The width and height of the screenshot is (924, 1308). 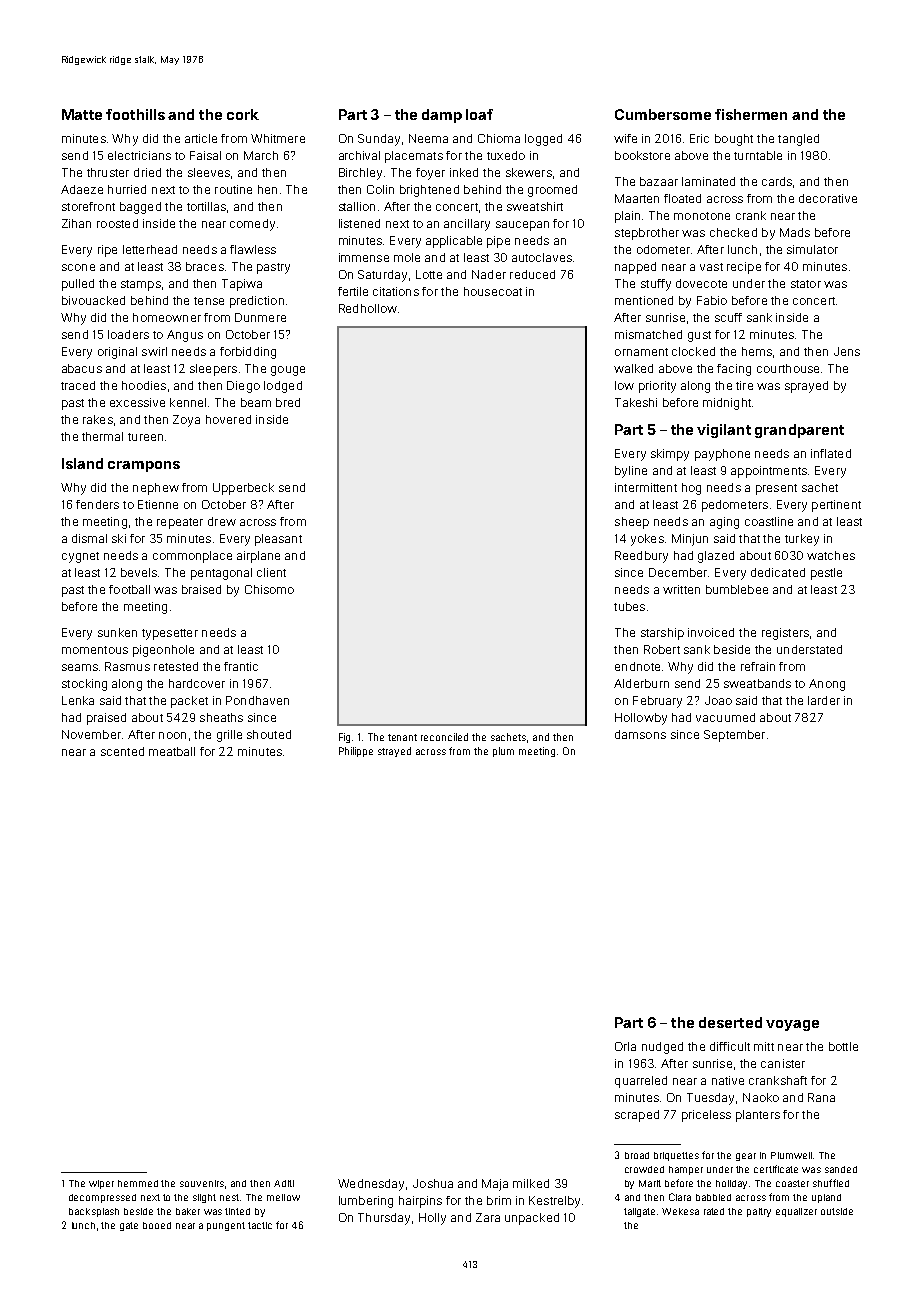 What do you see at coordinates (663, 114) in the screenshot?
I see `Cumbersome` at bounding box center [663, 114].
